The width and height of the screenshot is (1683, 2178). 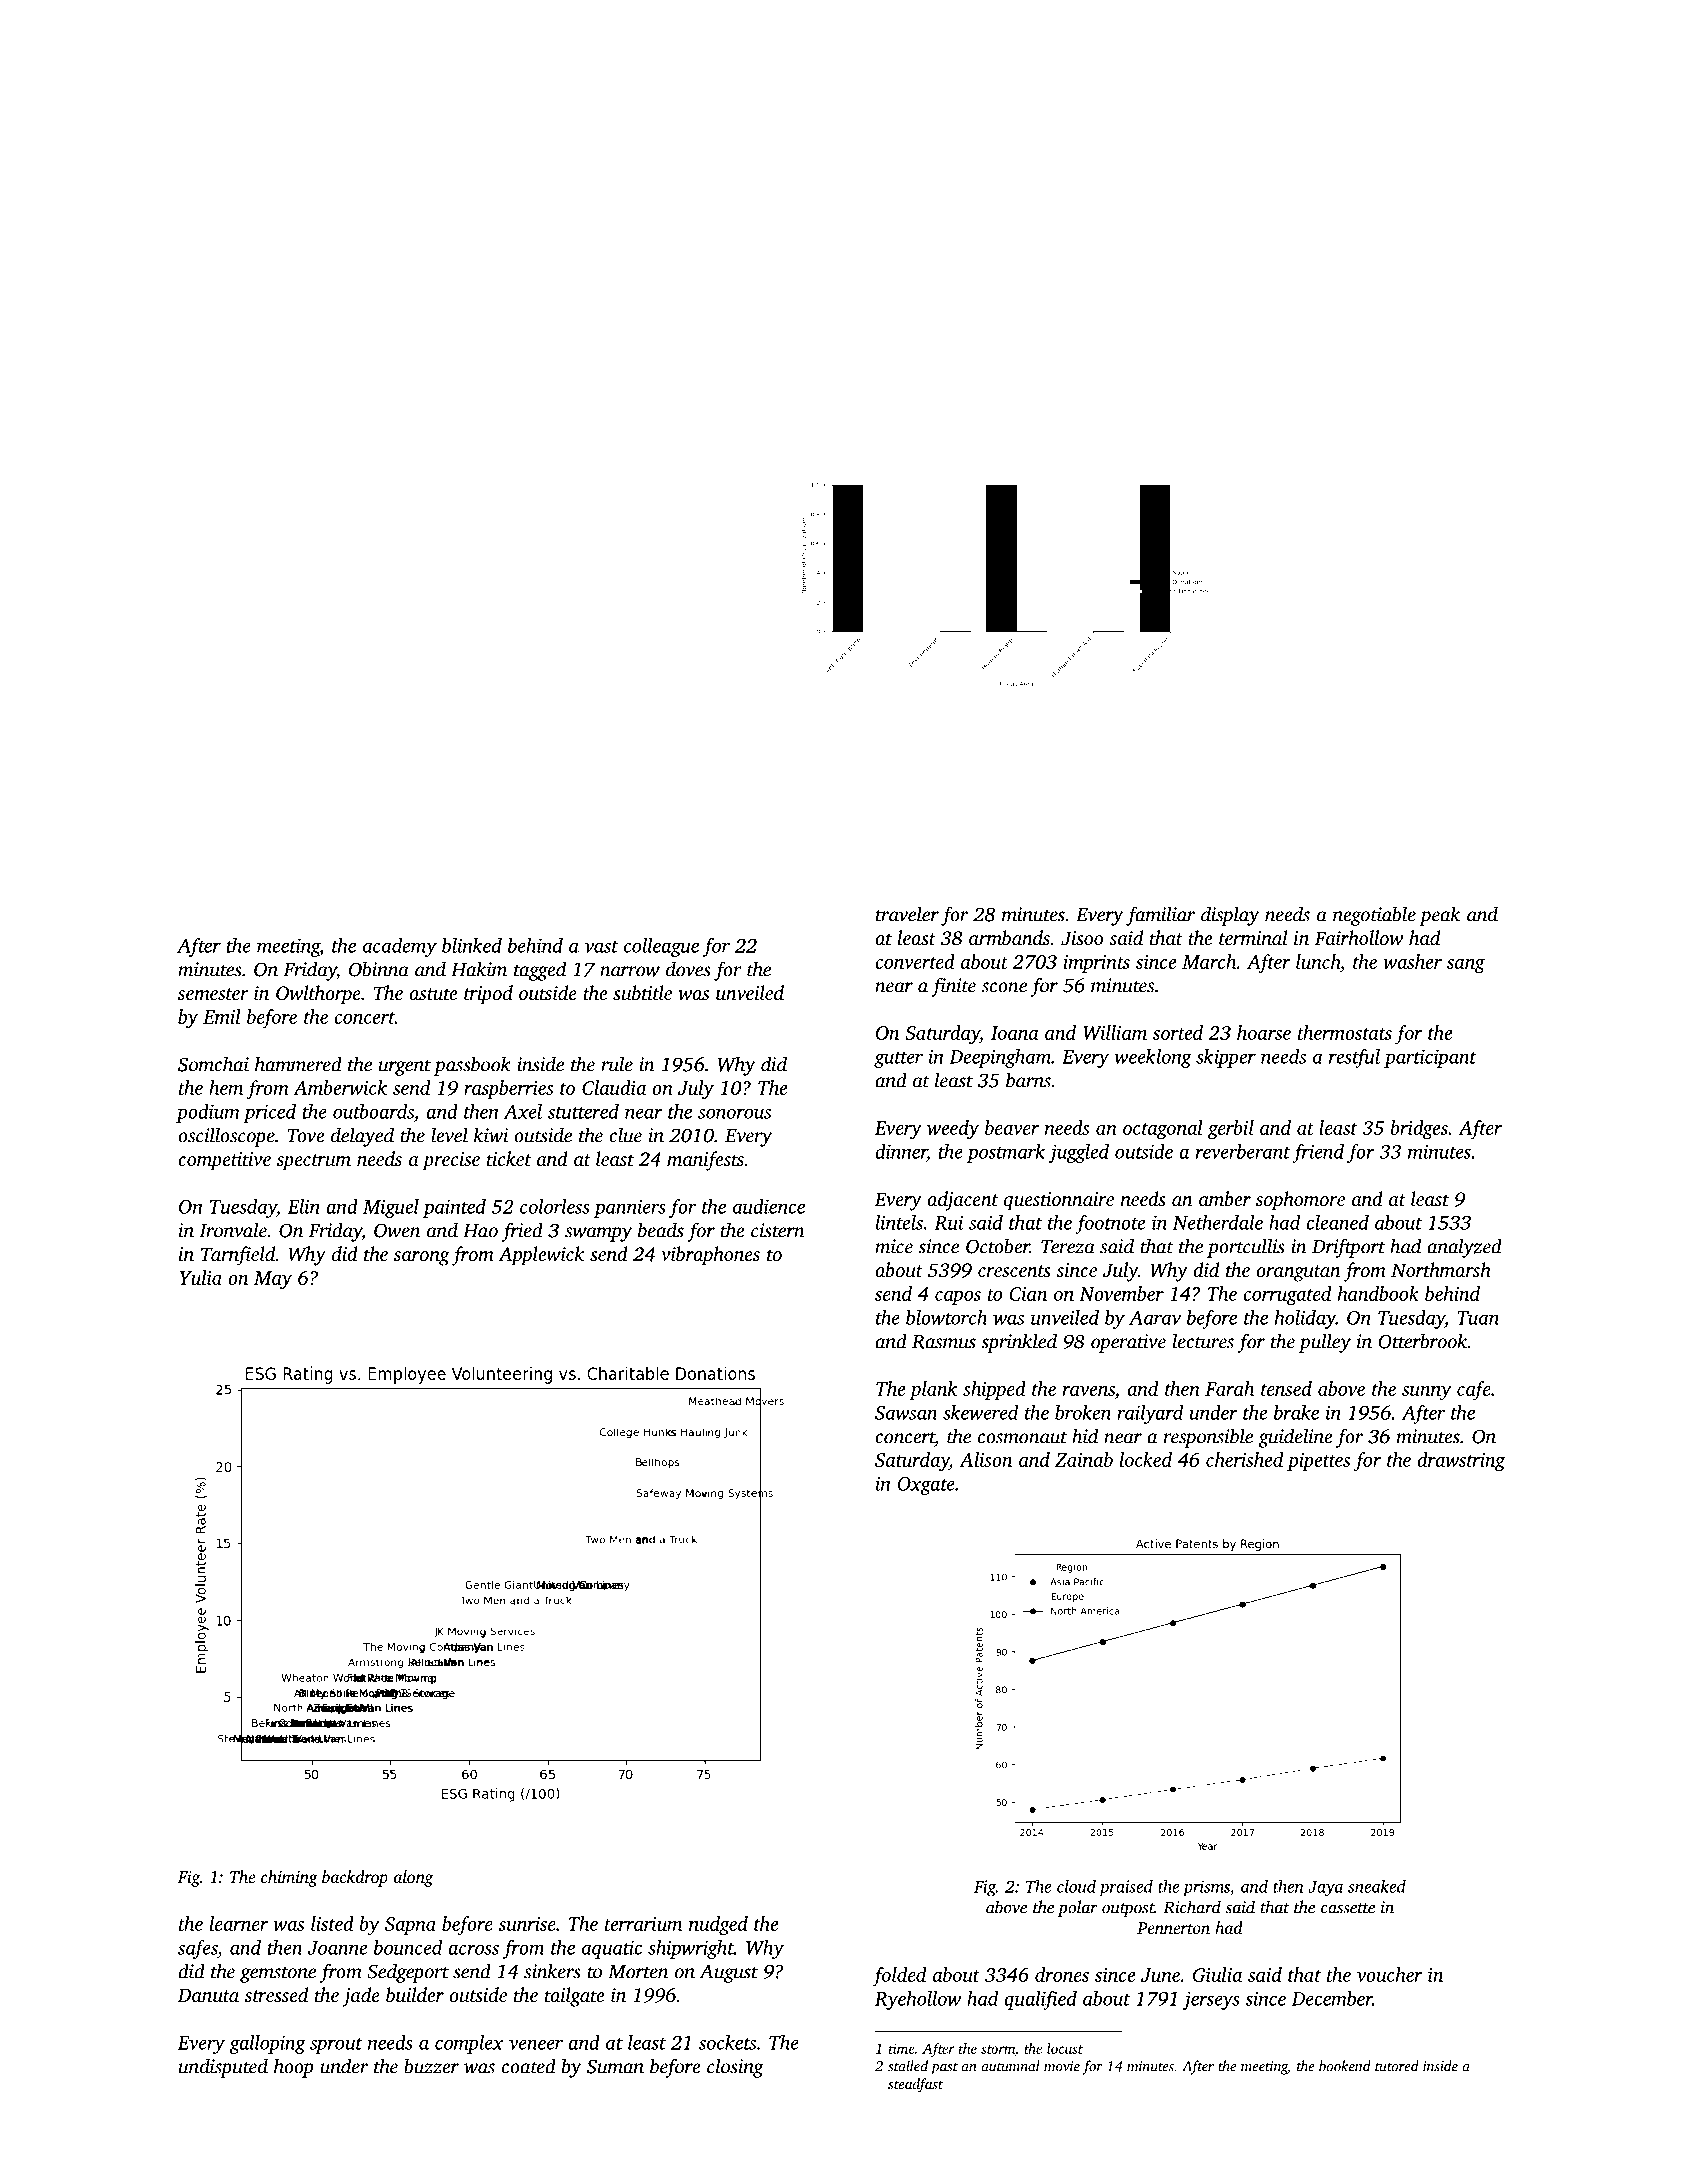 I want to click on academy, so click(x=400, y=947).
